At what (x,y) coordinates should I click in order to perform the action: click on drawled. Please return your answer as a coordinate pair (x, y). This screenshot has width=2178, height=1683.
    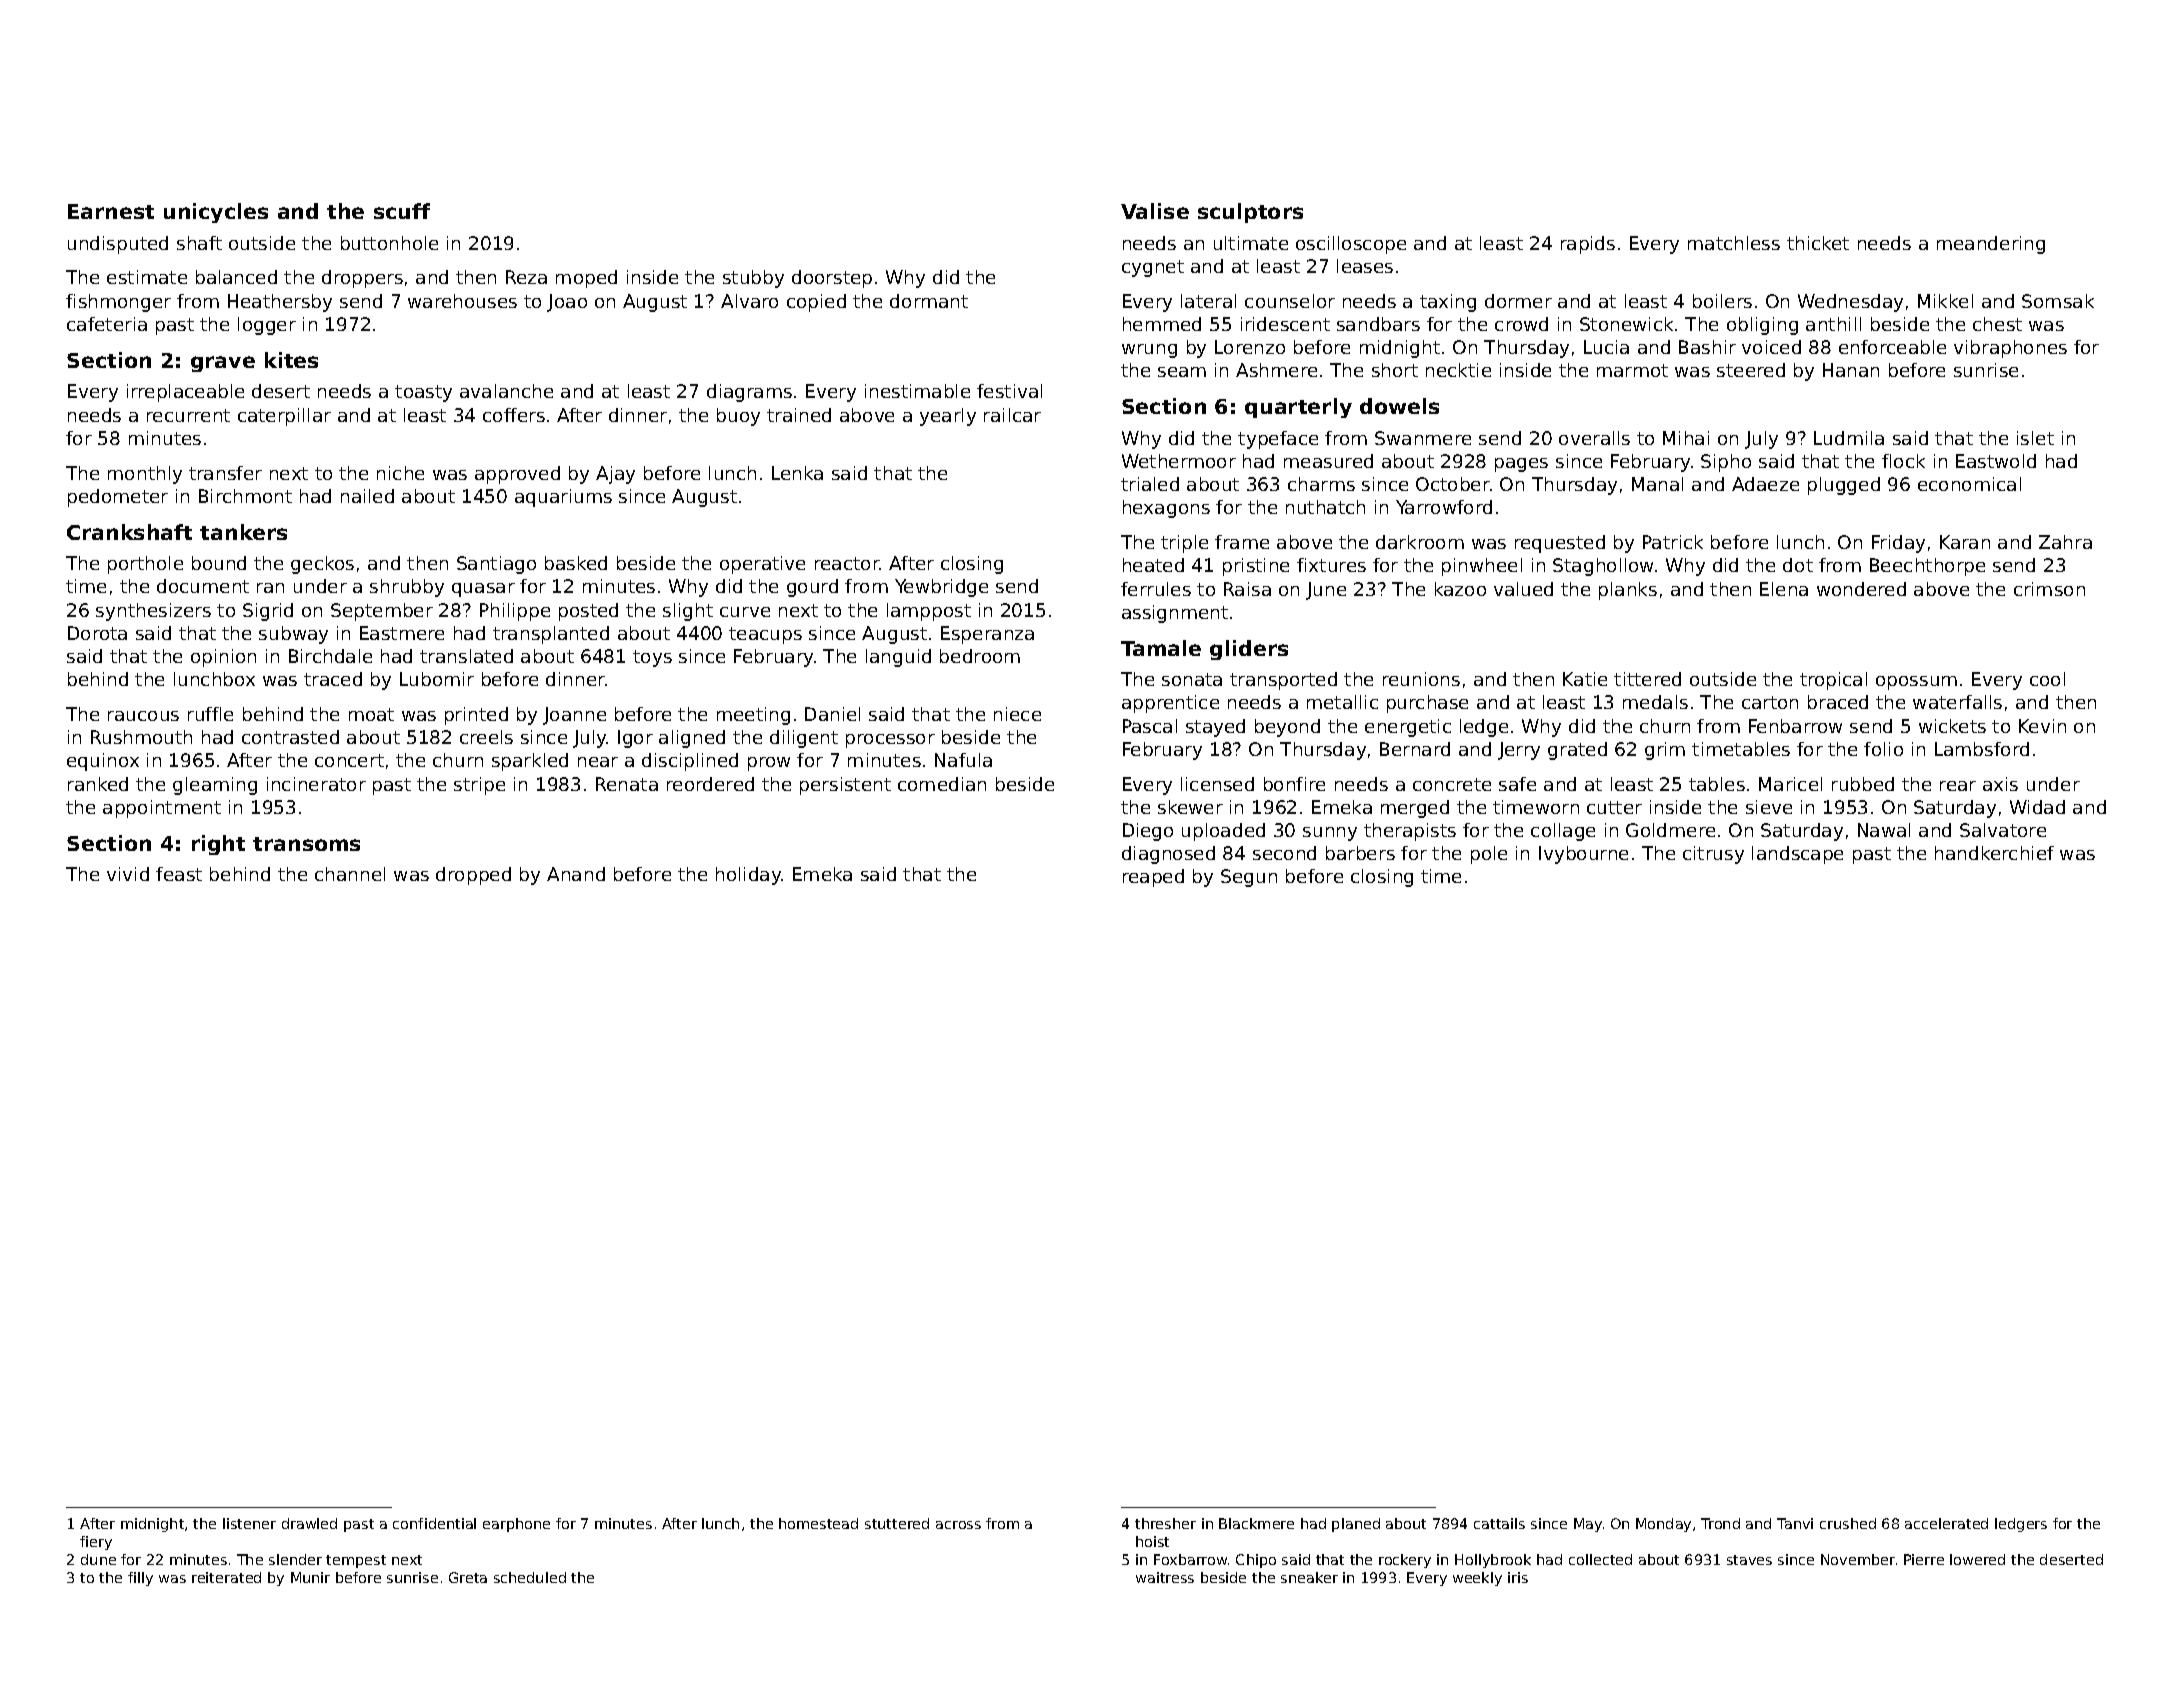
    Looking at the image, I should click on (309, 1523).
